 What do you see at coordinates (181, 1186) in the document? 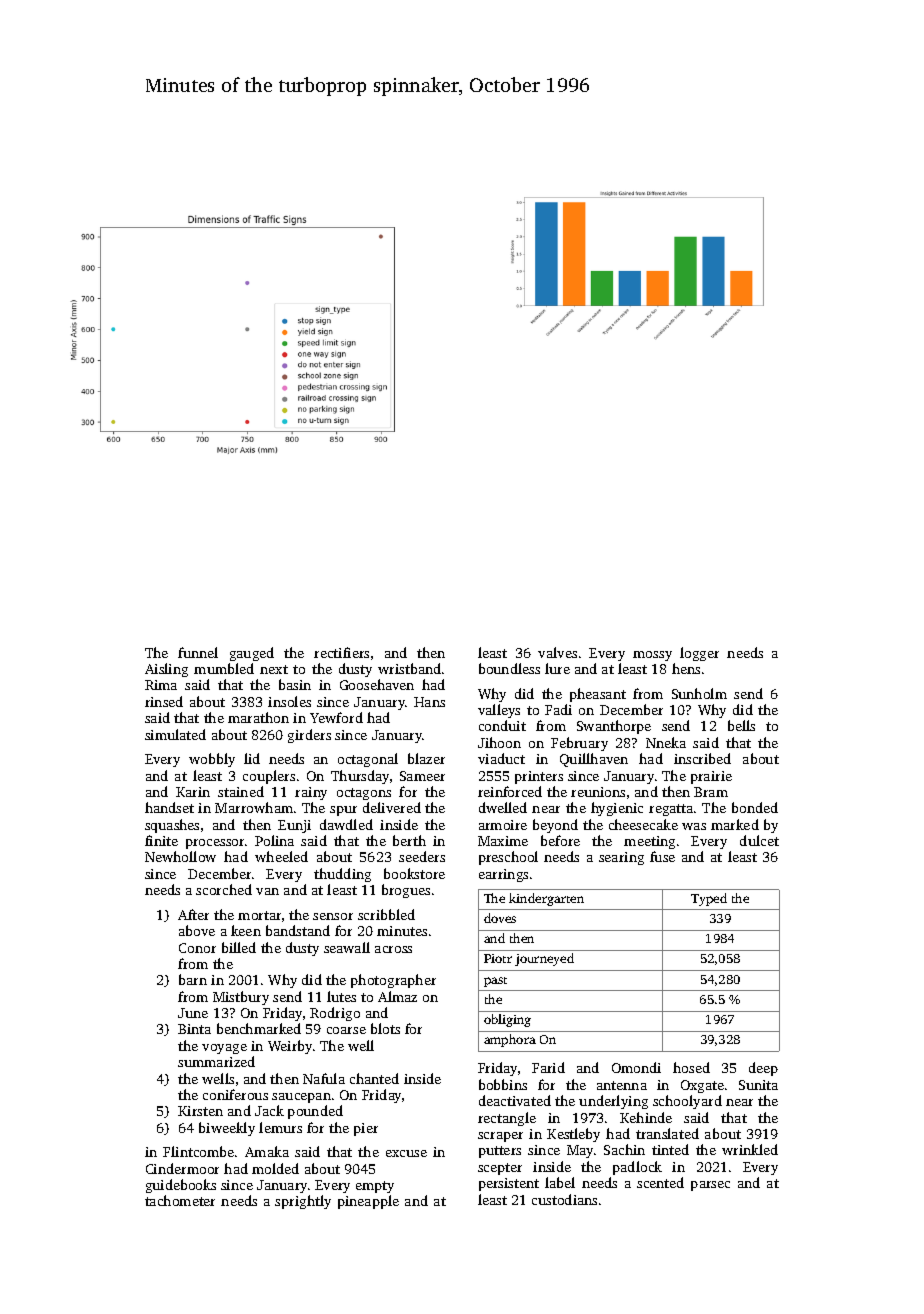
I see `guidebooks` at bounding box center [181, 1186].
